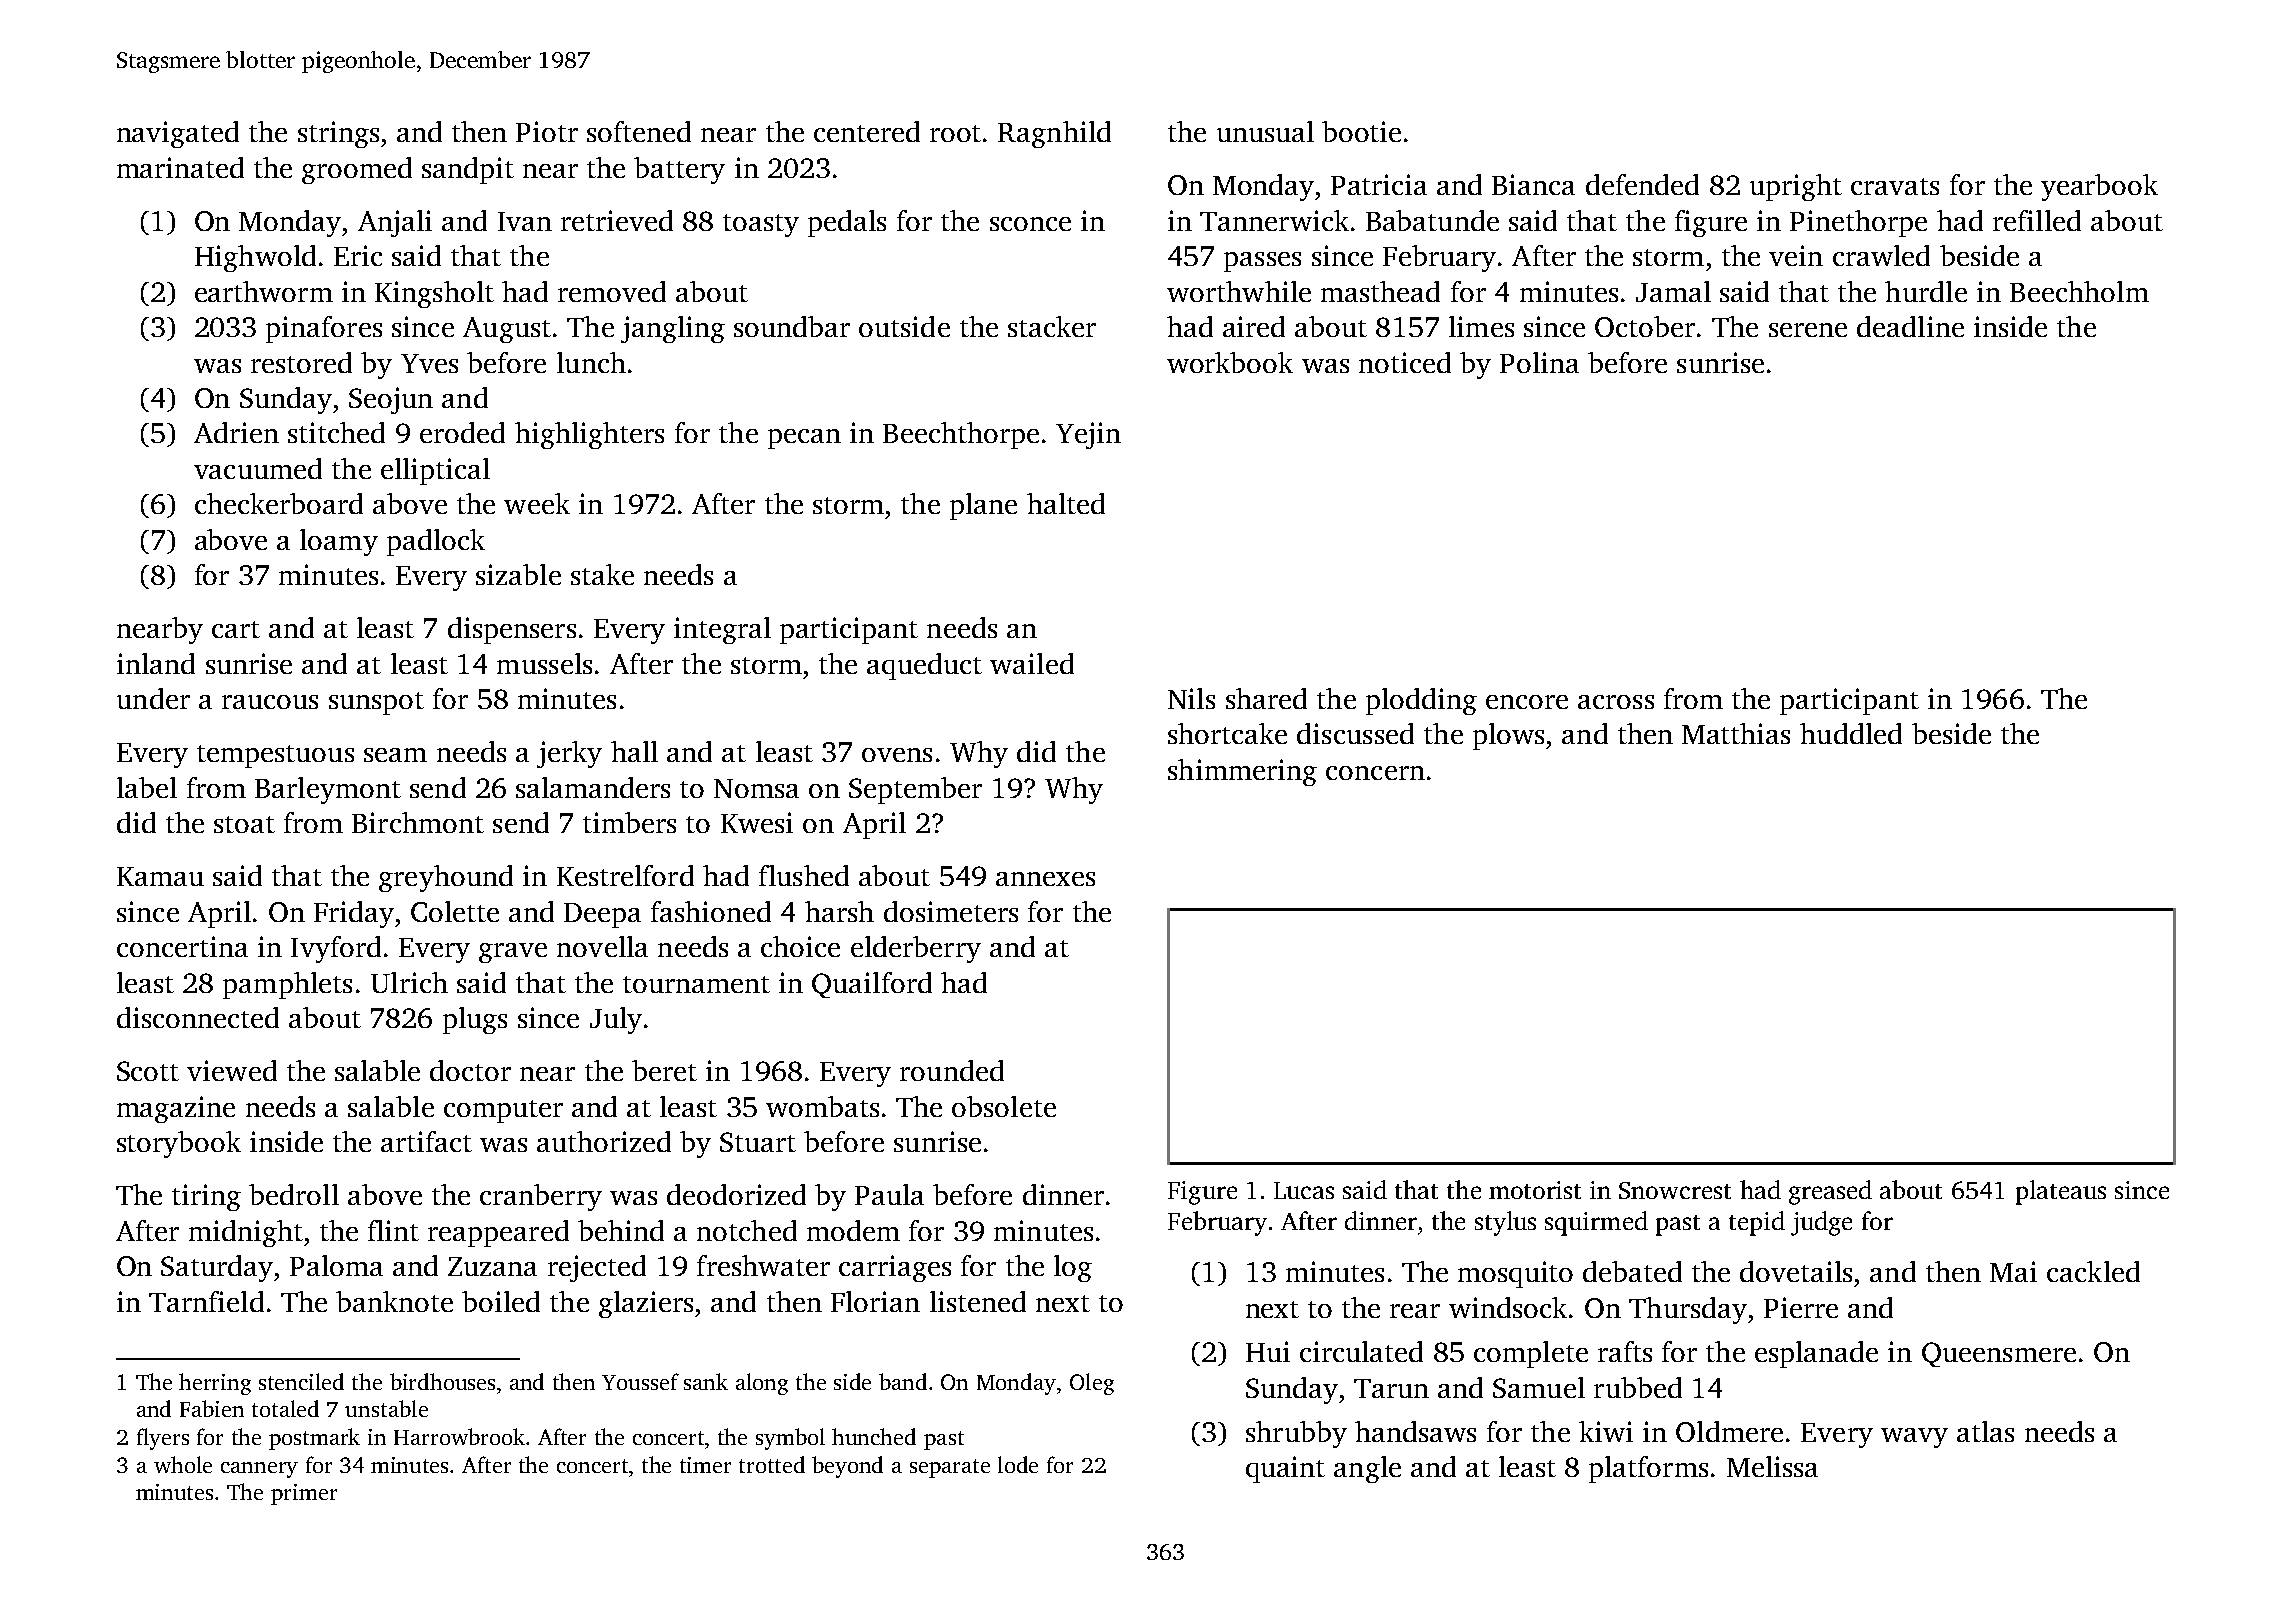 Image resolution: width=2292 pixels, height=1620 pixels. I want to click on softened, so click(639, 131).
